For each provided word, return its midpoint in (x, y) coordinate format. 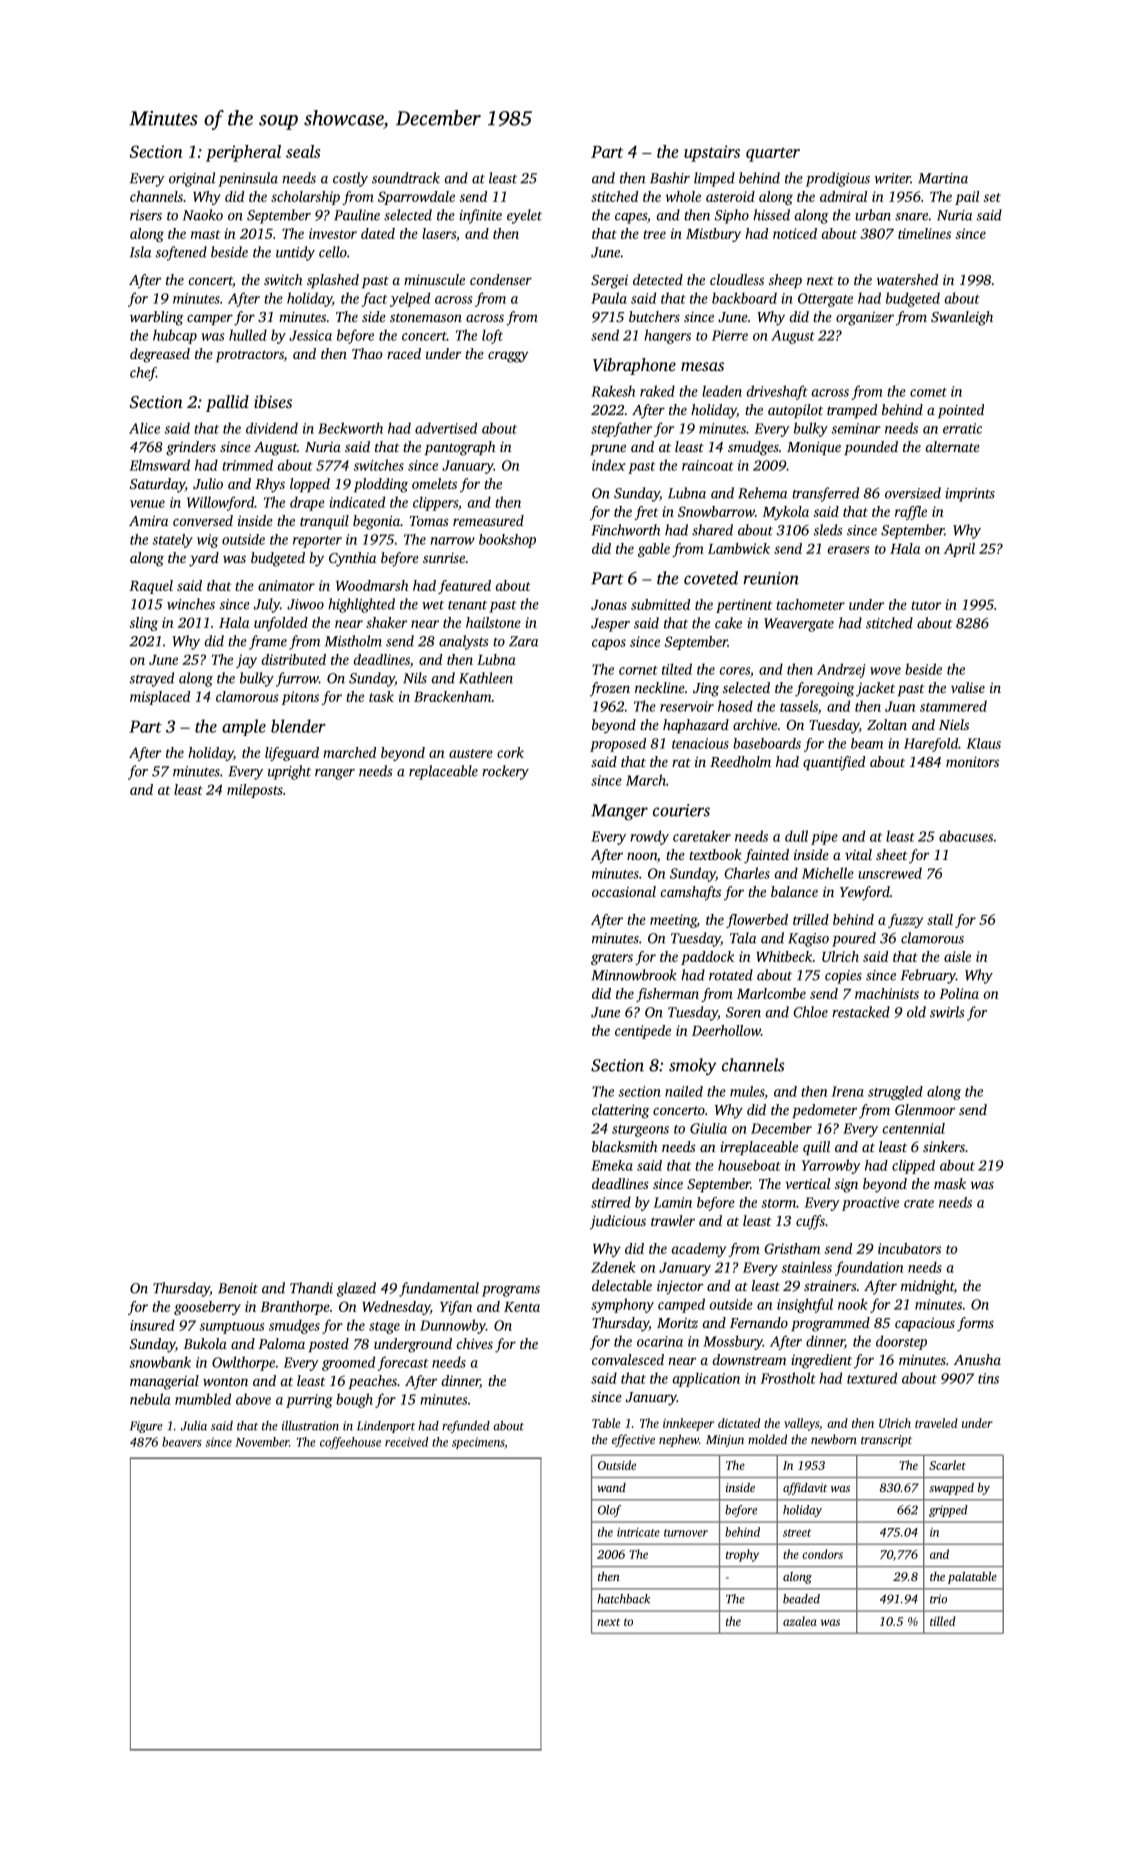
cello (333, 252)
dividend (272, 428)
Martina (943, 178)
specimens (478, 1443)
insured (152, 1325)
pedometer (824, 1111)
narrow (453, 541)
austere (471, 753)
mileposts (255, 791)
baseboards (767, 743)
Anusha (977, 1359)
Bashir (670, 178)
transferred (825, 494)
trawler (673, 1220)
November (262, 1442)
